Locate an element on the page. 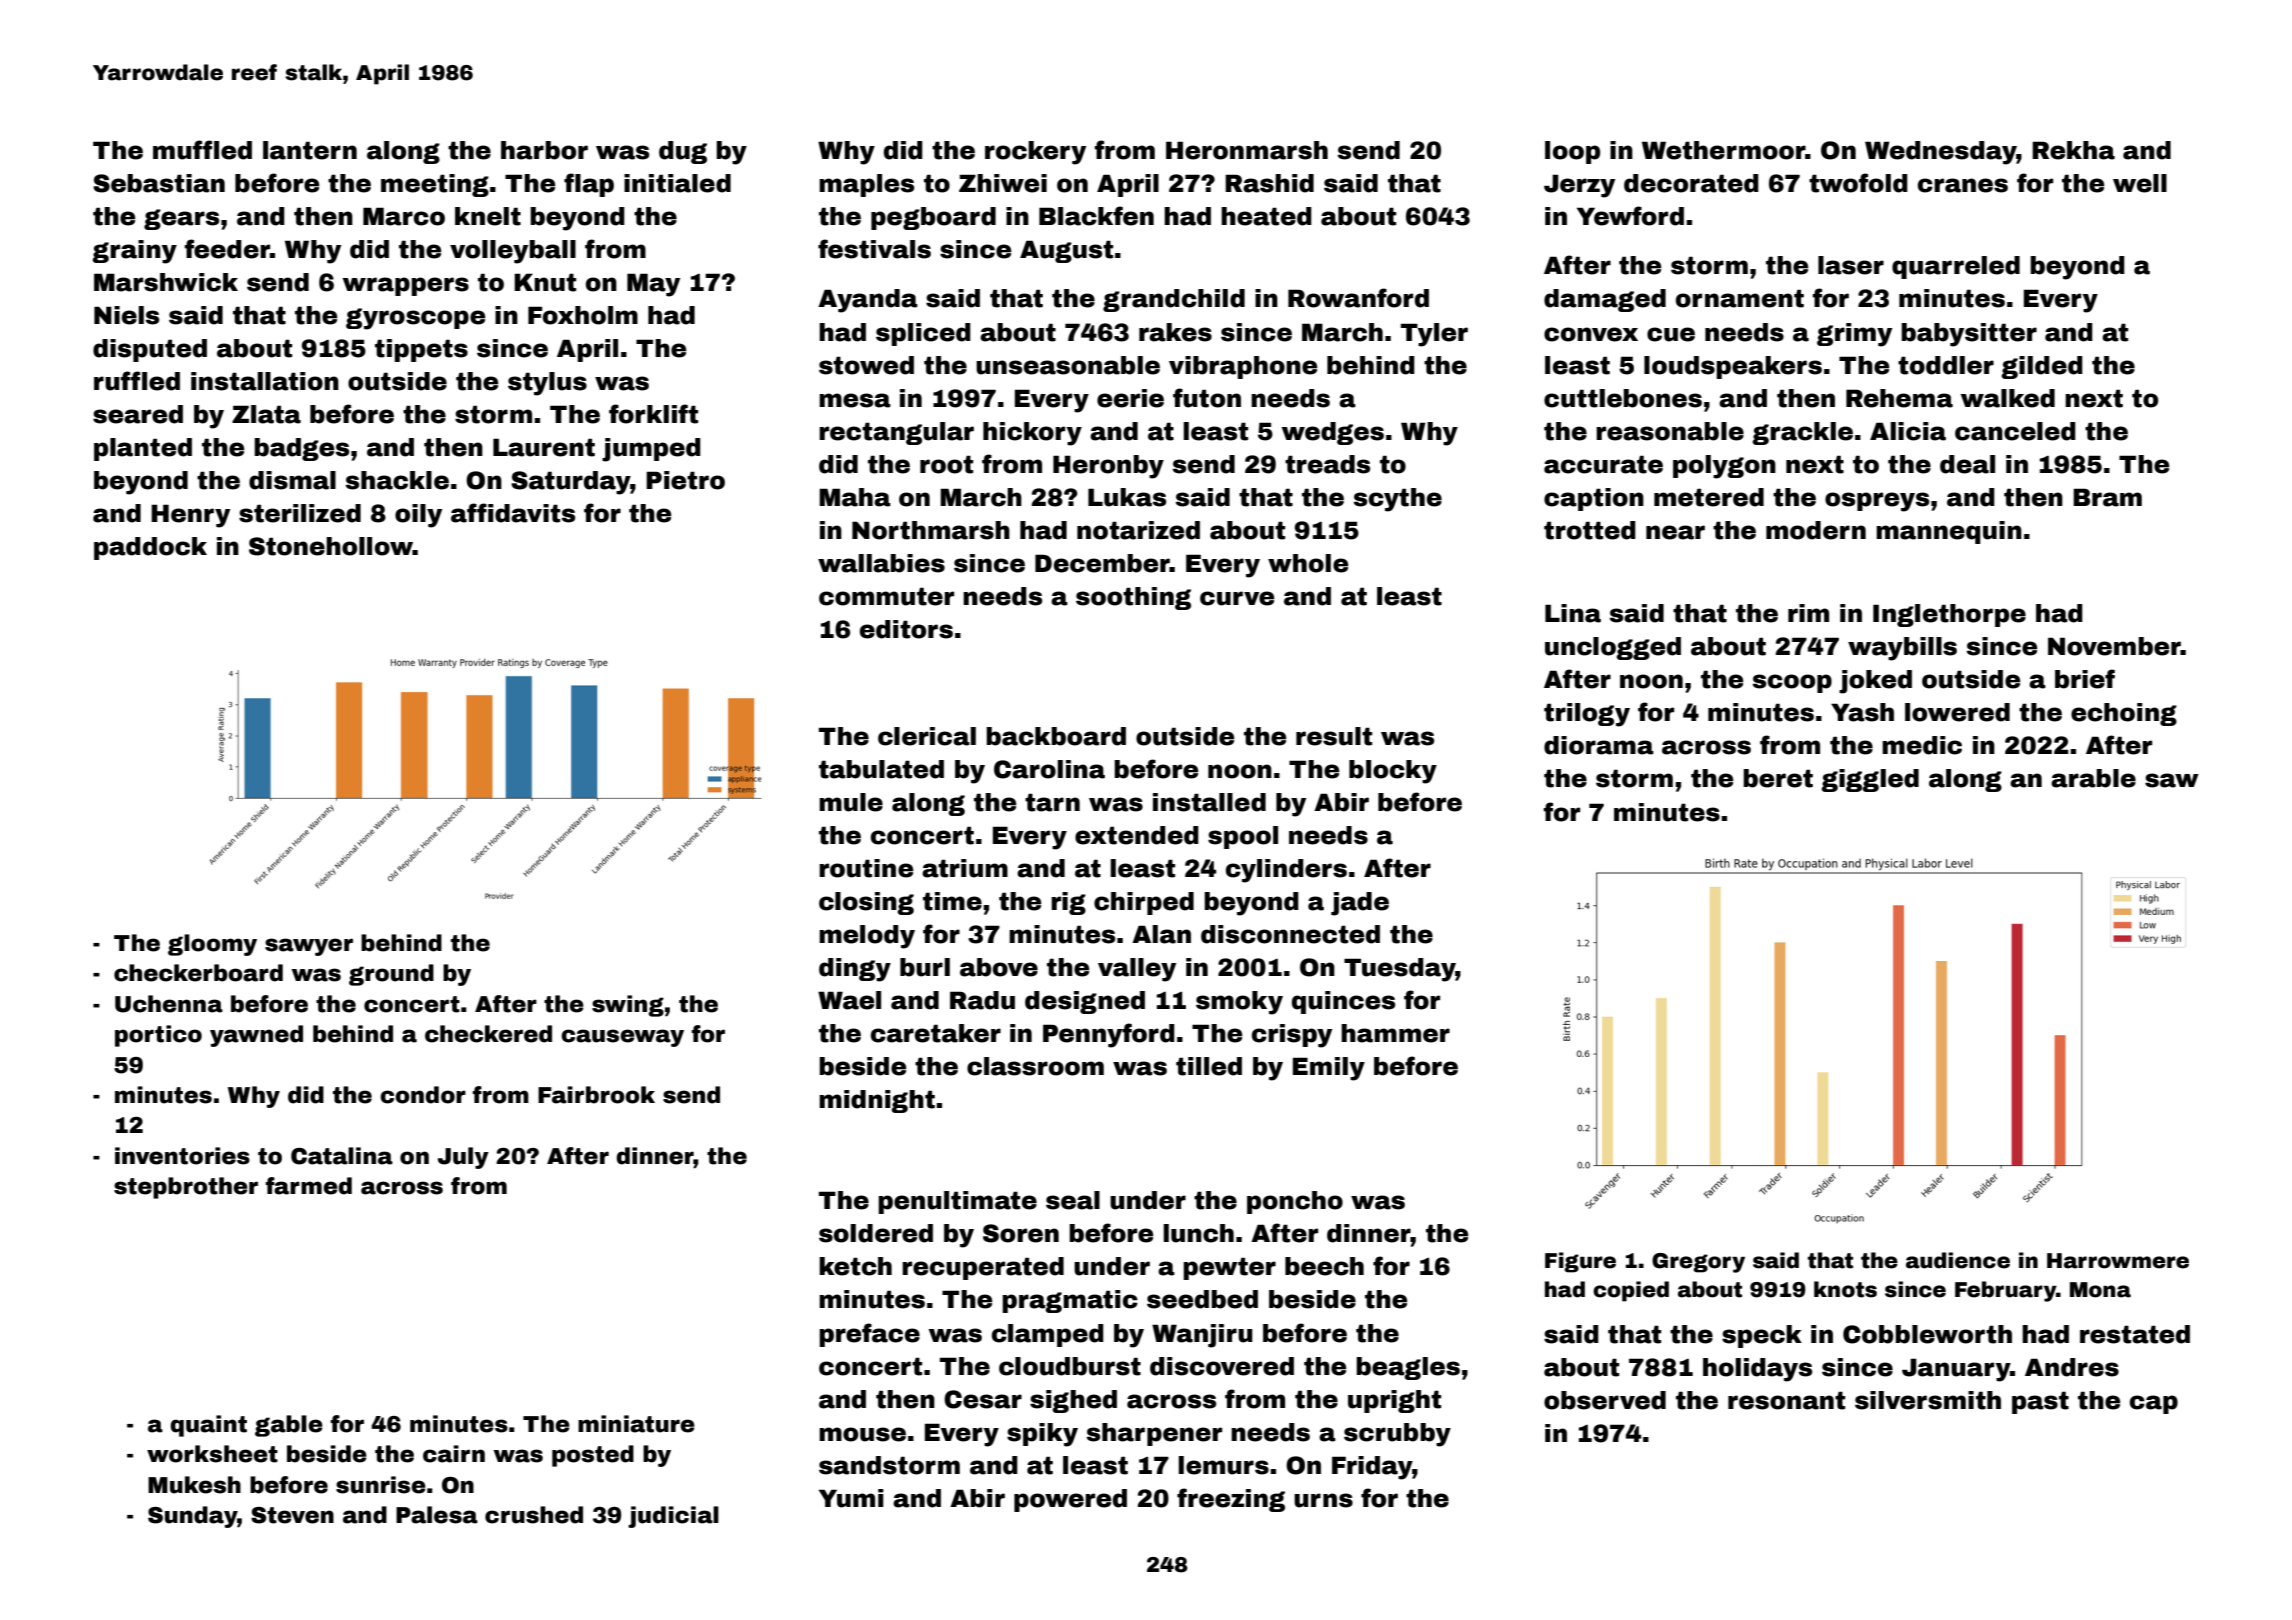 The image size is (2292, 1620). initialed is located at coordinates (677, 183).
